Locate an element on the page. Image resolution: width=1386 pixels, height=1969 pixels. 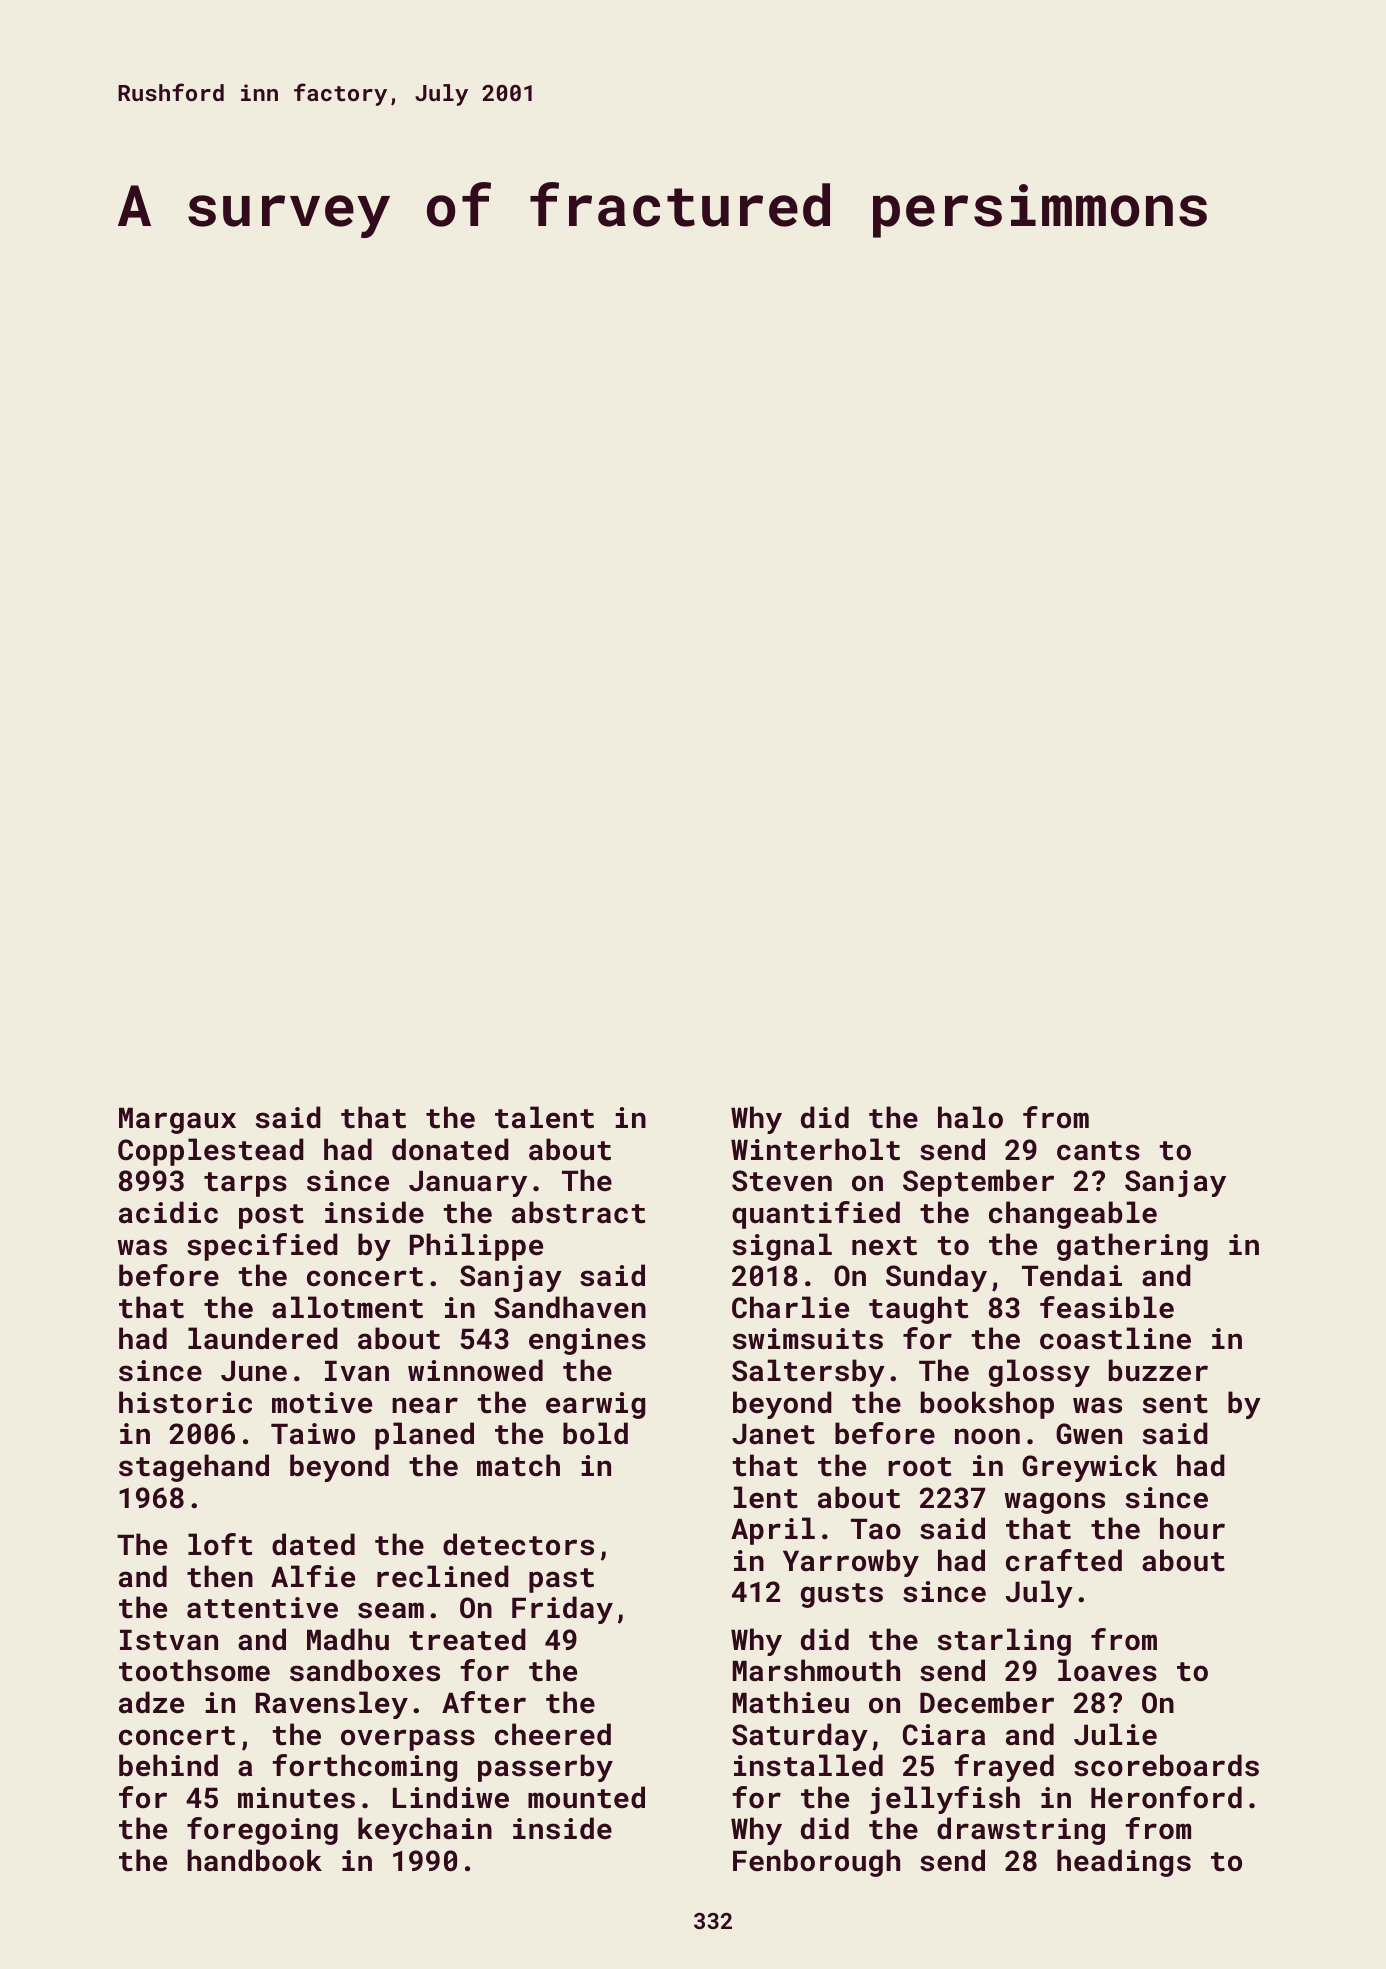
handbook is located at coordinates (254, 1860).
